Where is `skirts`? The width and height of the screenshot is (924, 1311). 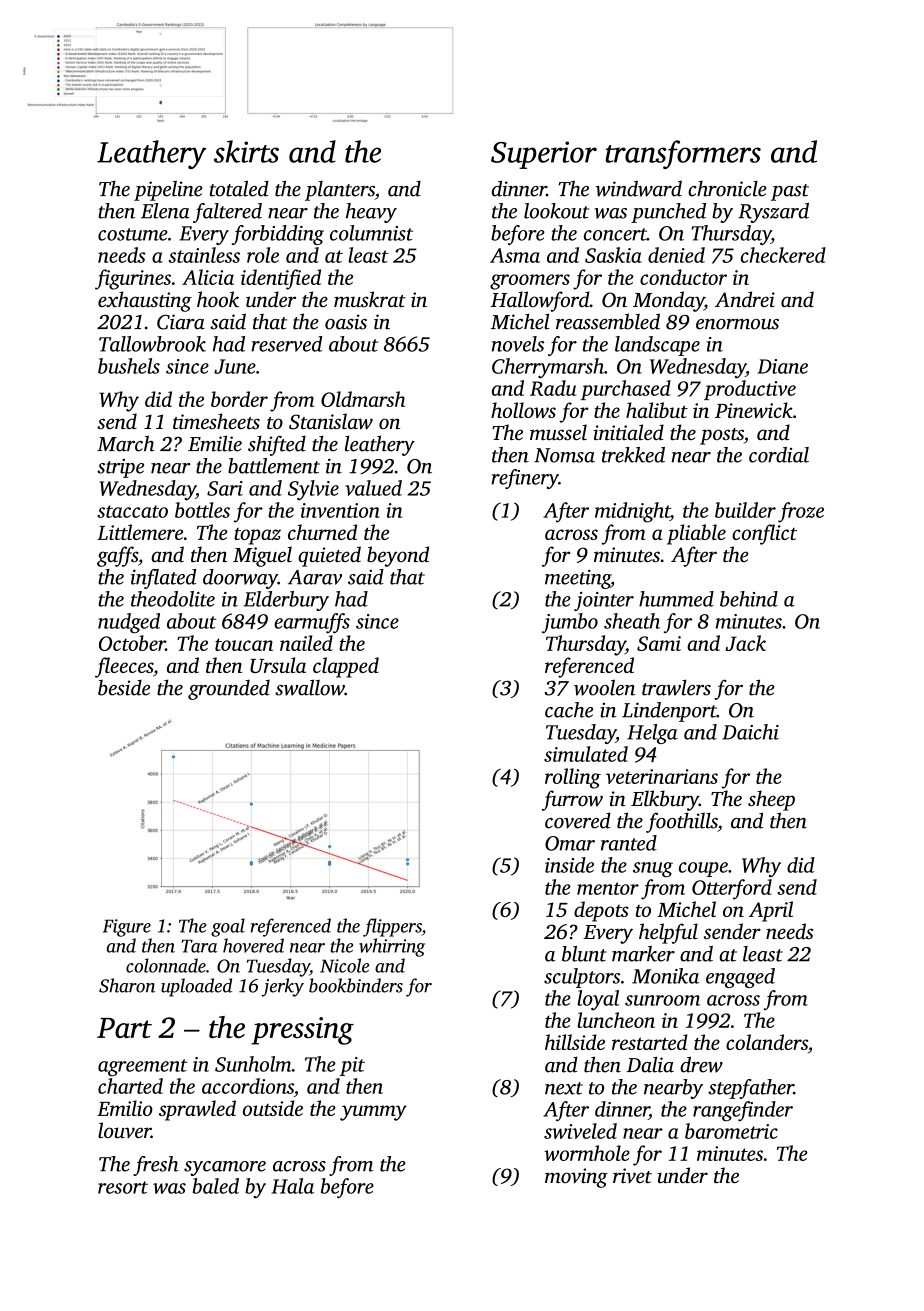 skirts is located at coordinates (246, 151).
